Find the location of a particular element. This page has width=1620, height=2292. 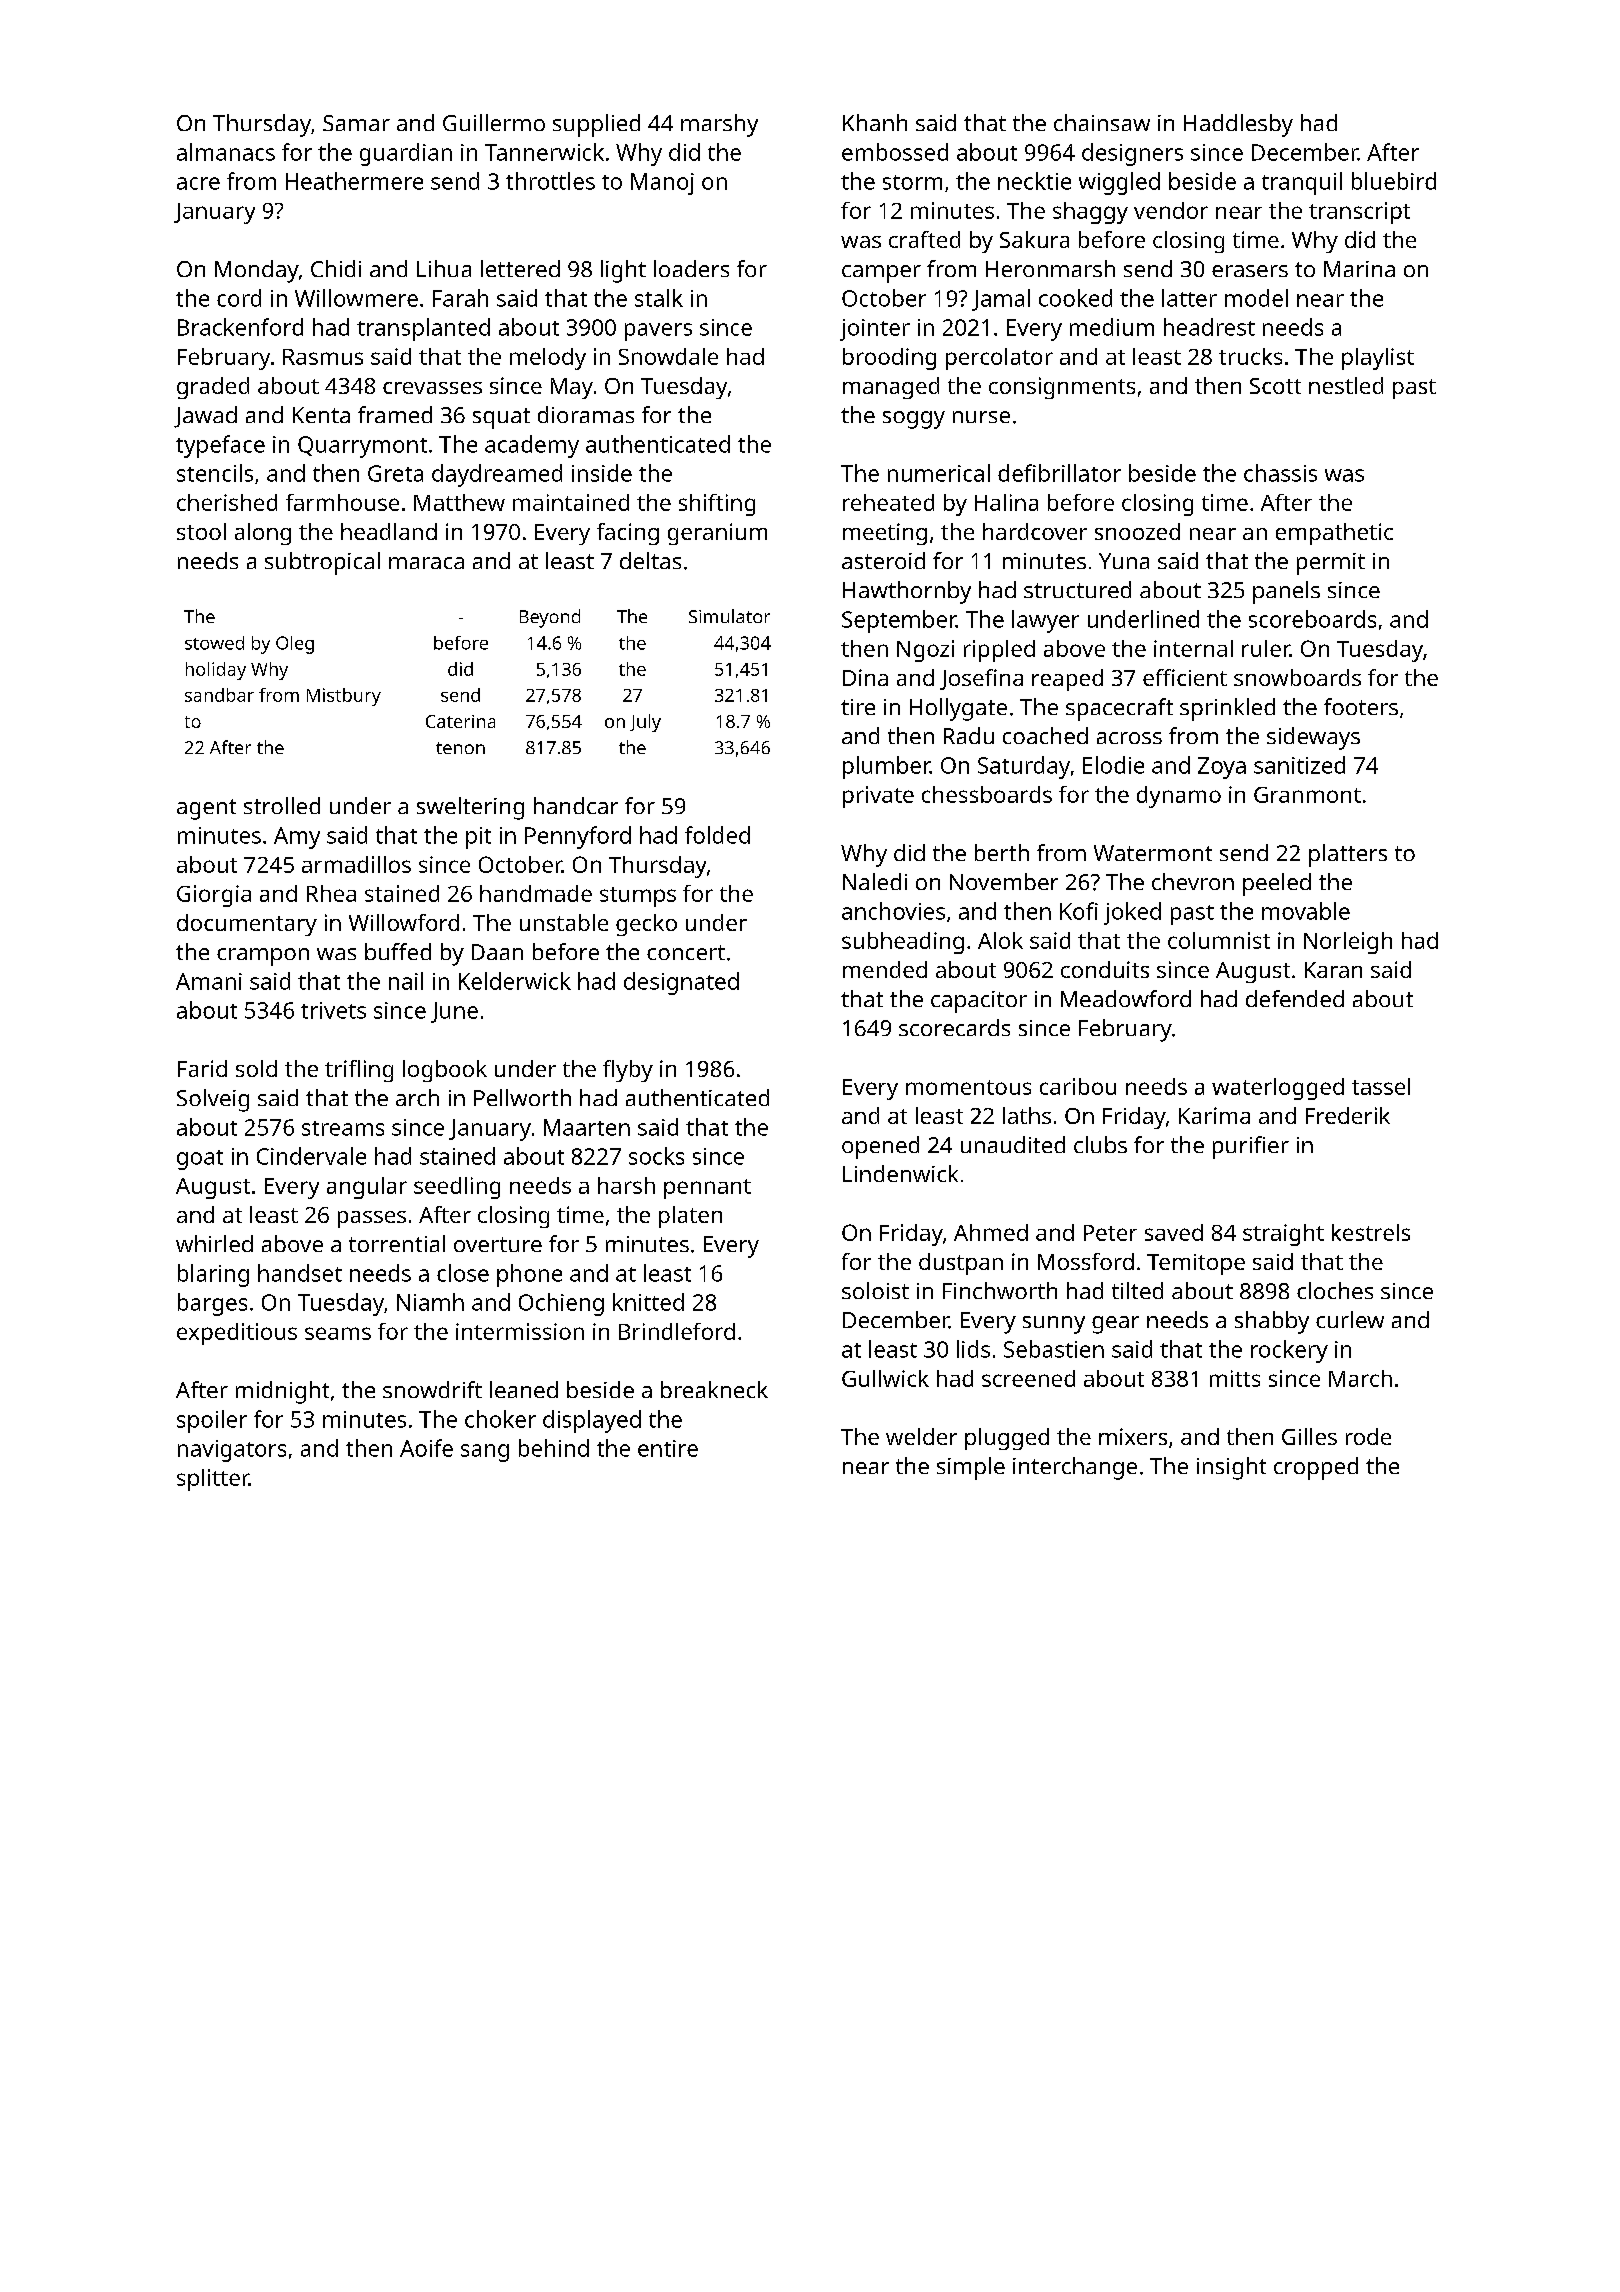

tassel is located at coordinates (1381, 1086).
